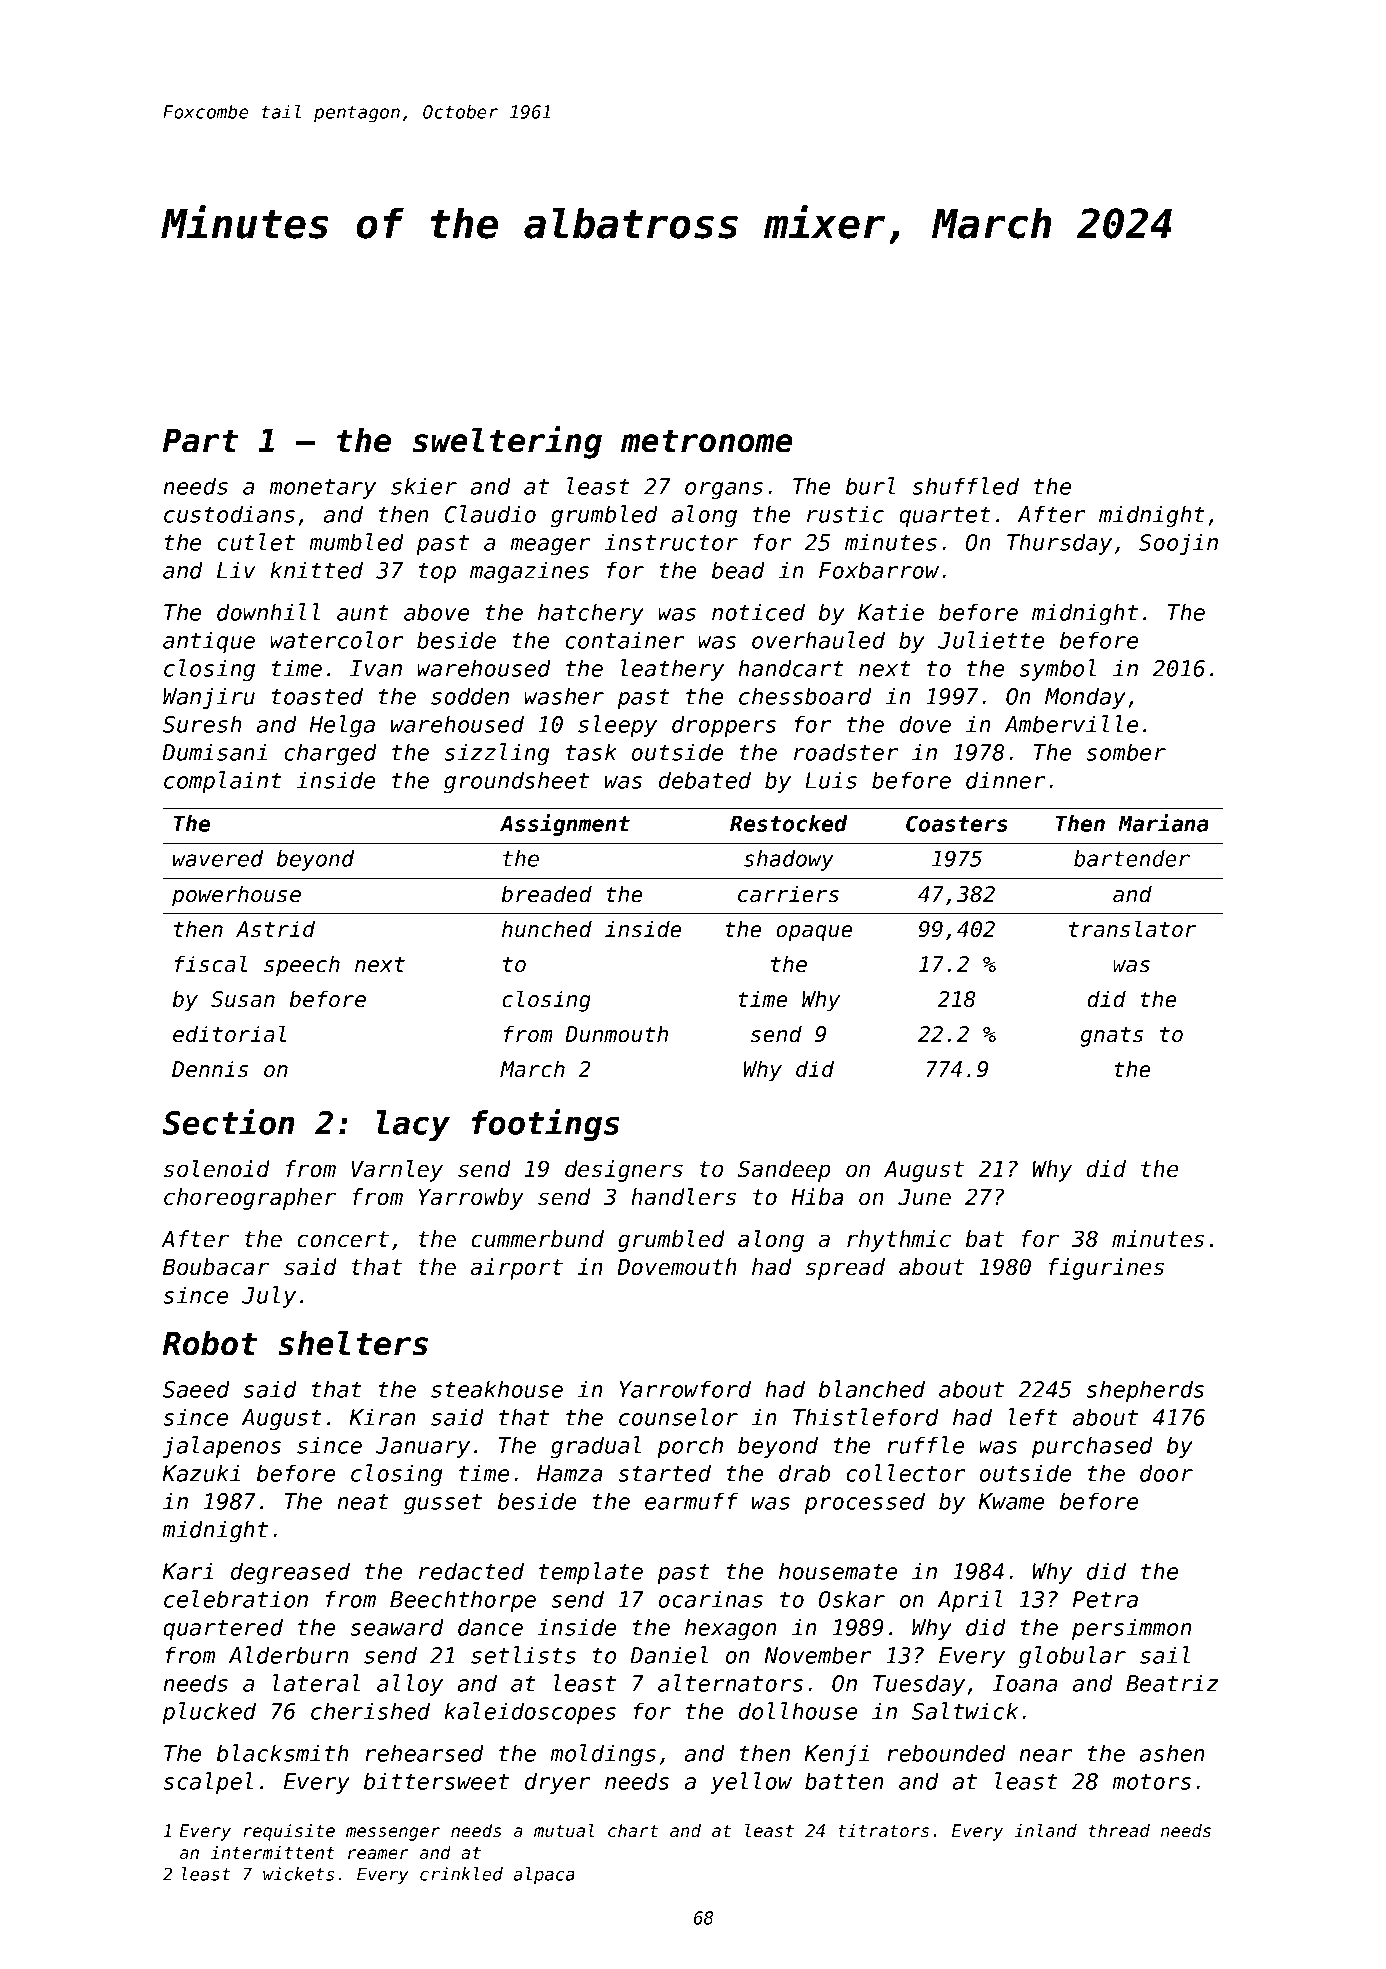  I want to click on Astrid, so click(275, 929).
